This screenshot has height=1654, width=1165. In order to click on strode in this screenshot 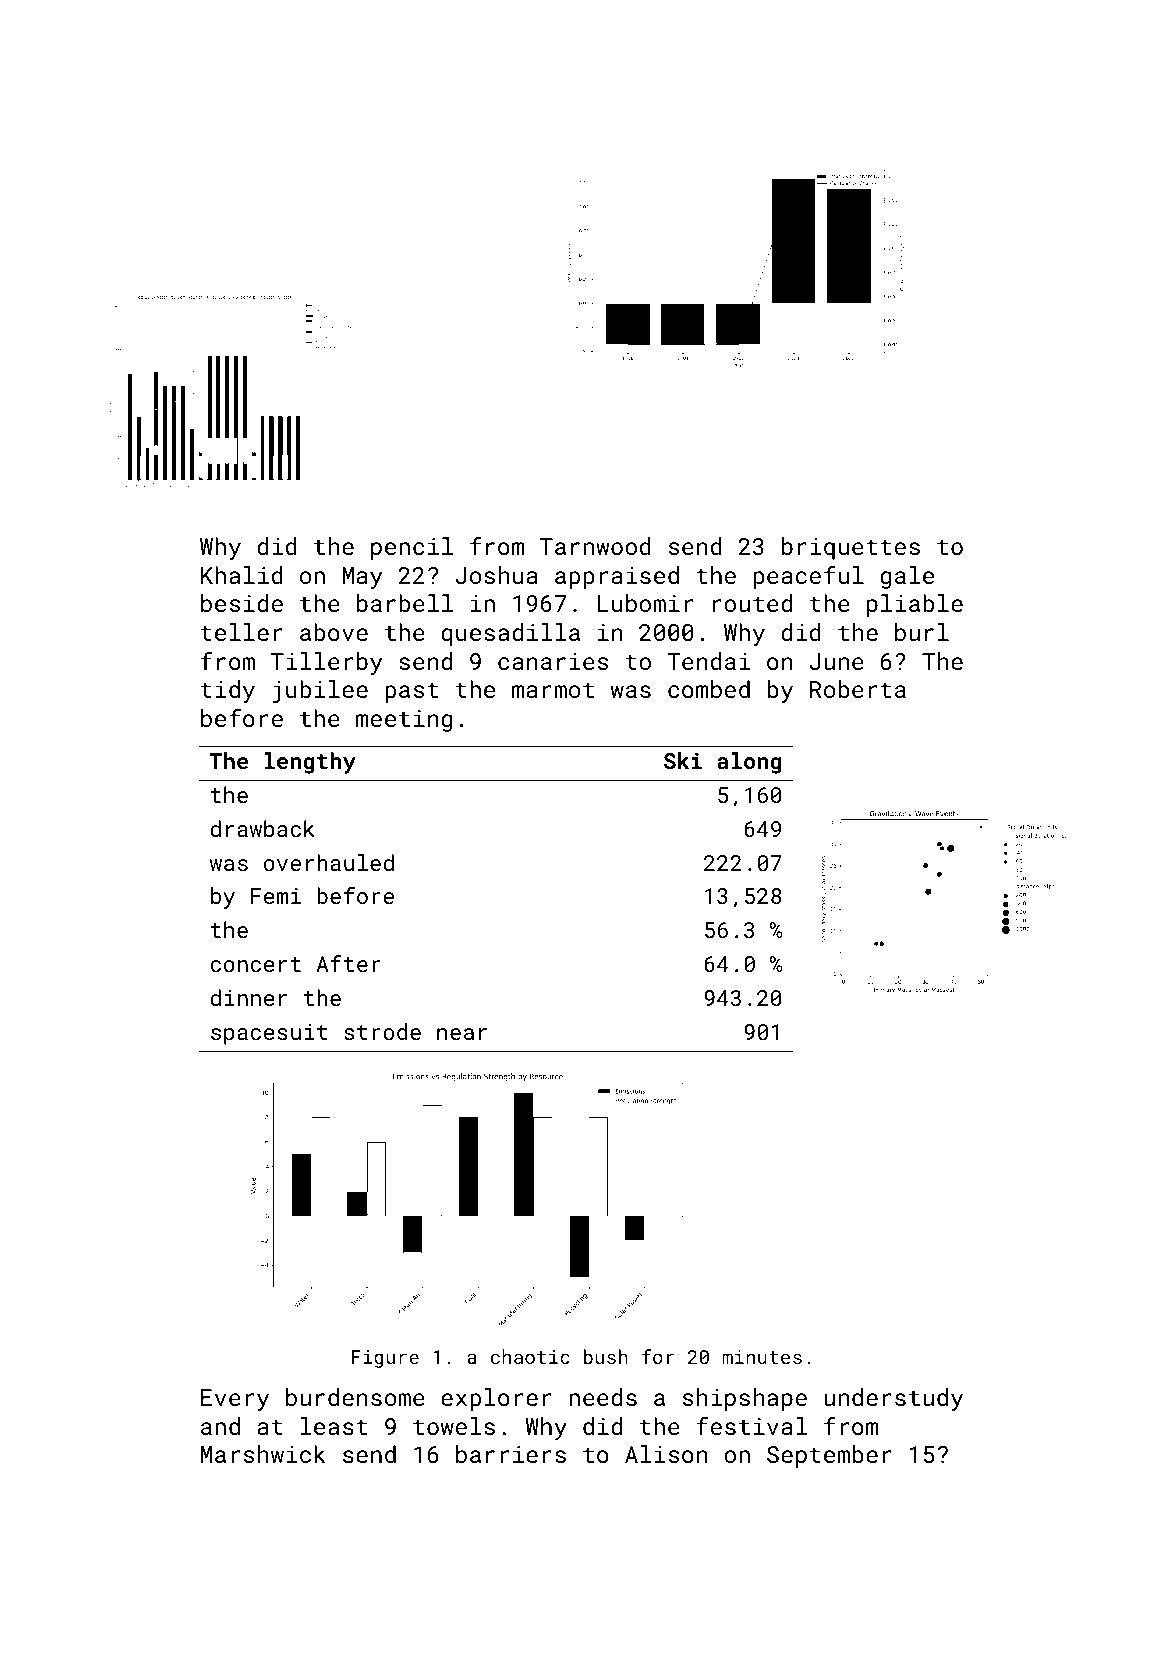, I will do `click(382, 1031)`.
